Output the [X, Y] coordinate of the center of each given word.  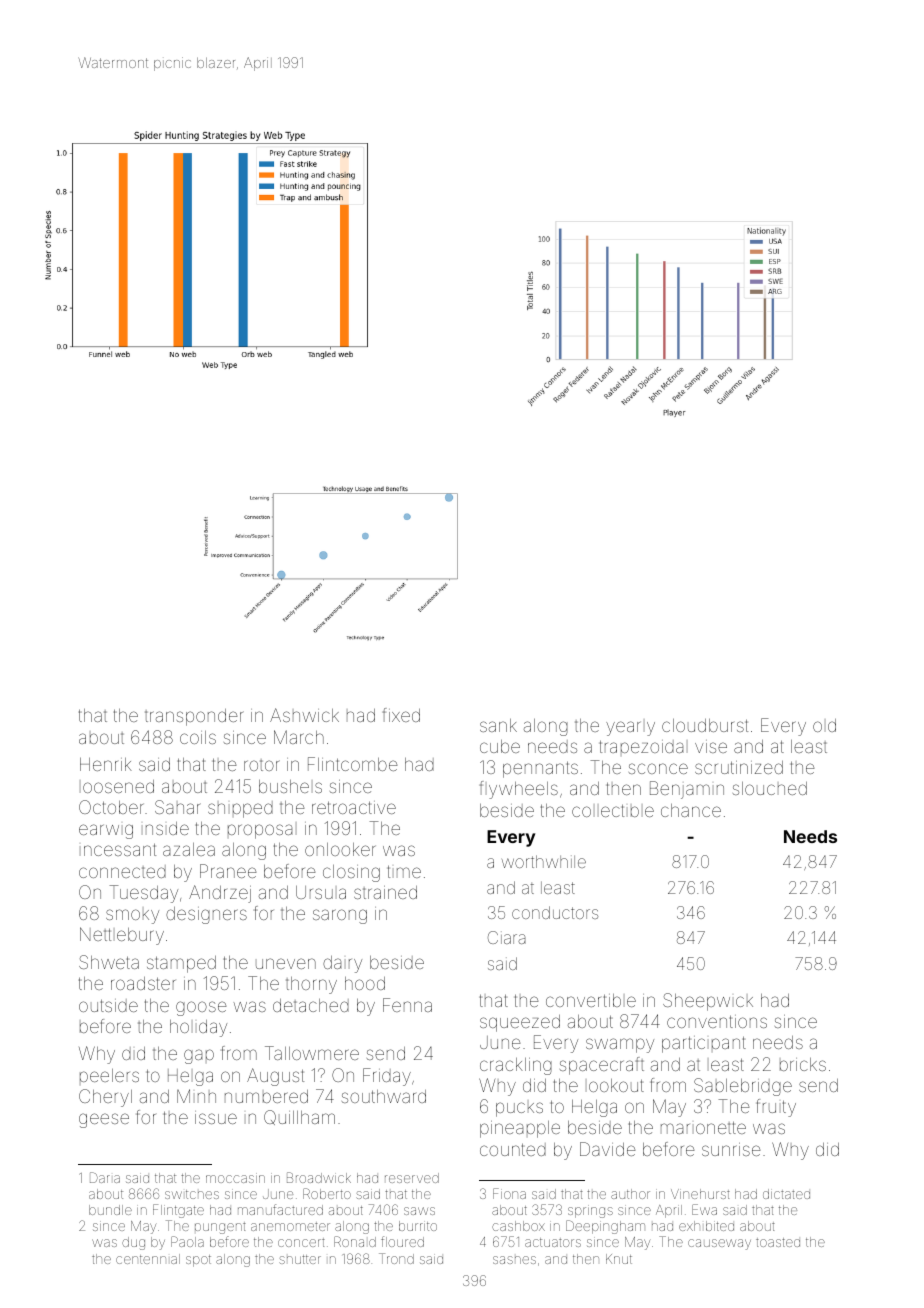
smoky [132, 916]
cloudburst [705, 725]
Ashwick [304, 715]
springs [590, 1211]
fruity [776, 1108]
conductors [555, 912]
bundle [110, 1210]
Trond [396, 1258]
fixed [401, 715]
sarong [340, 916]
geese [104, 1120]
